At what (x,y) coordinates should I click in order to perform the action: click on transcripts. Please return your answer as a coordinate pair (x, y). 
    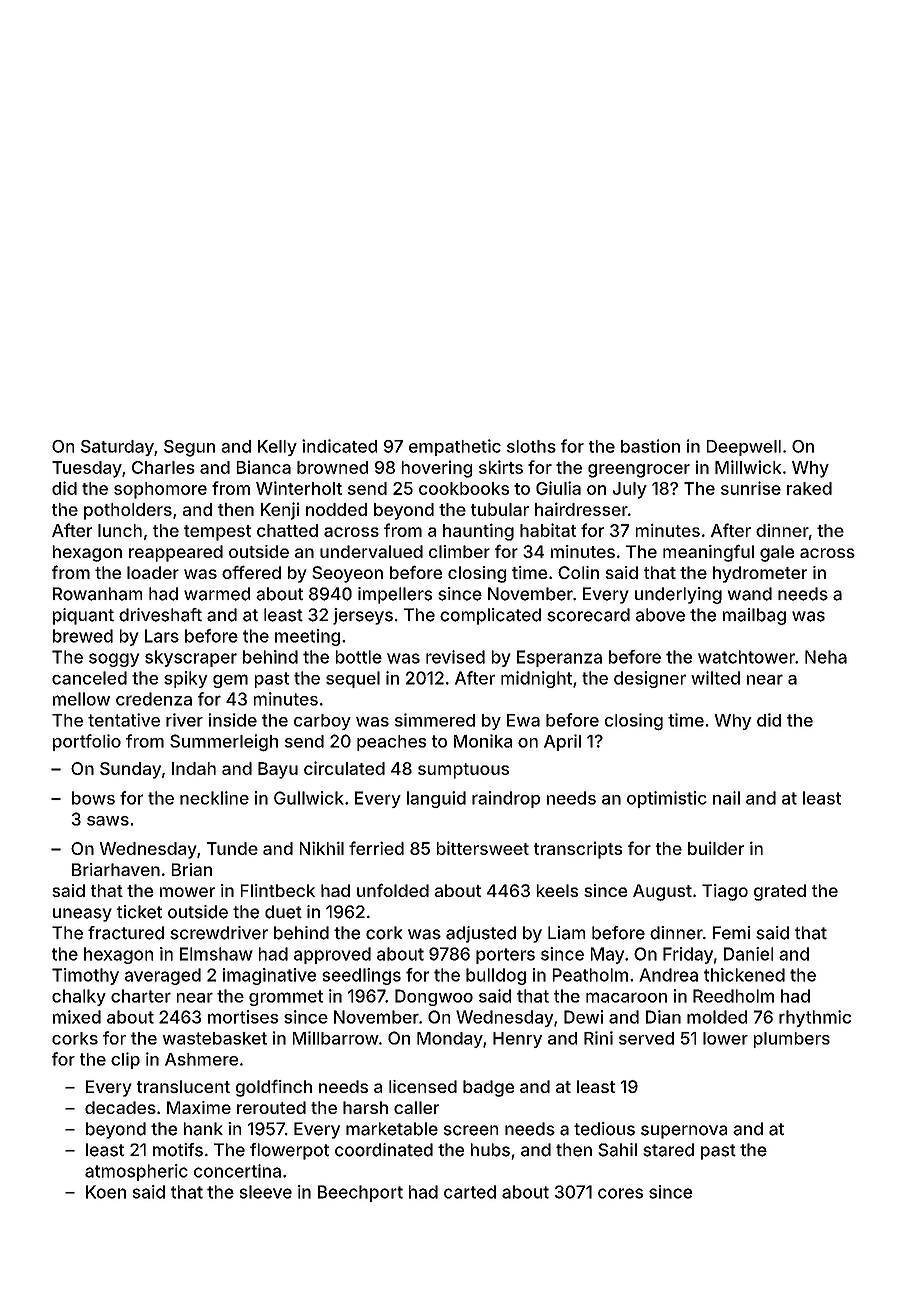
    Looking at the image, I should click on (578, 850).
